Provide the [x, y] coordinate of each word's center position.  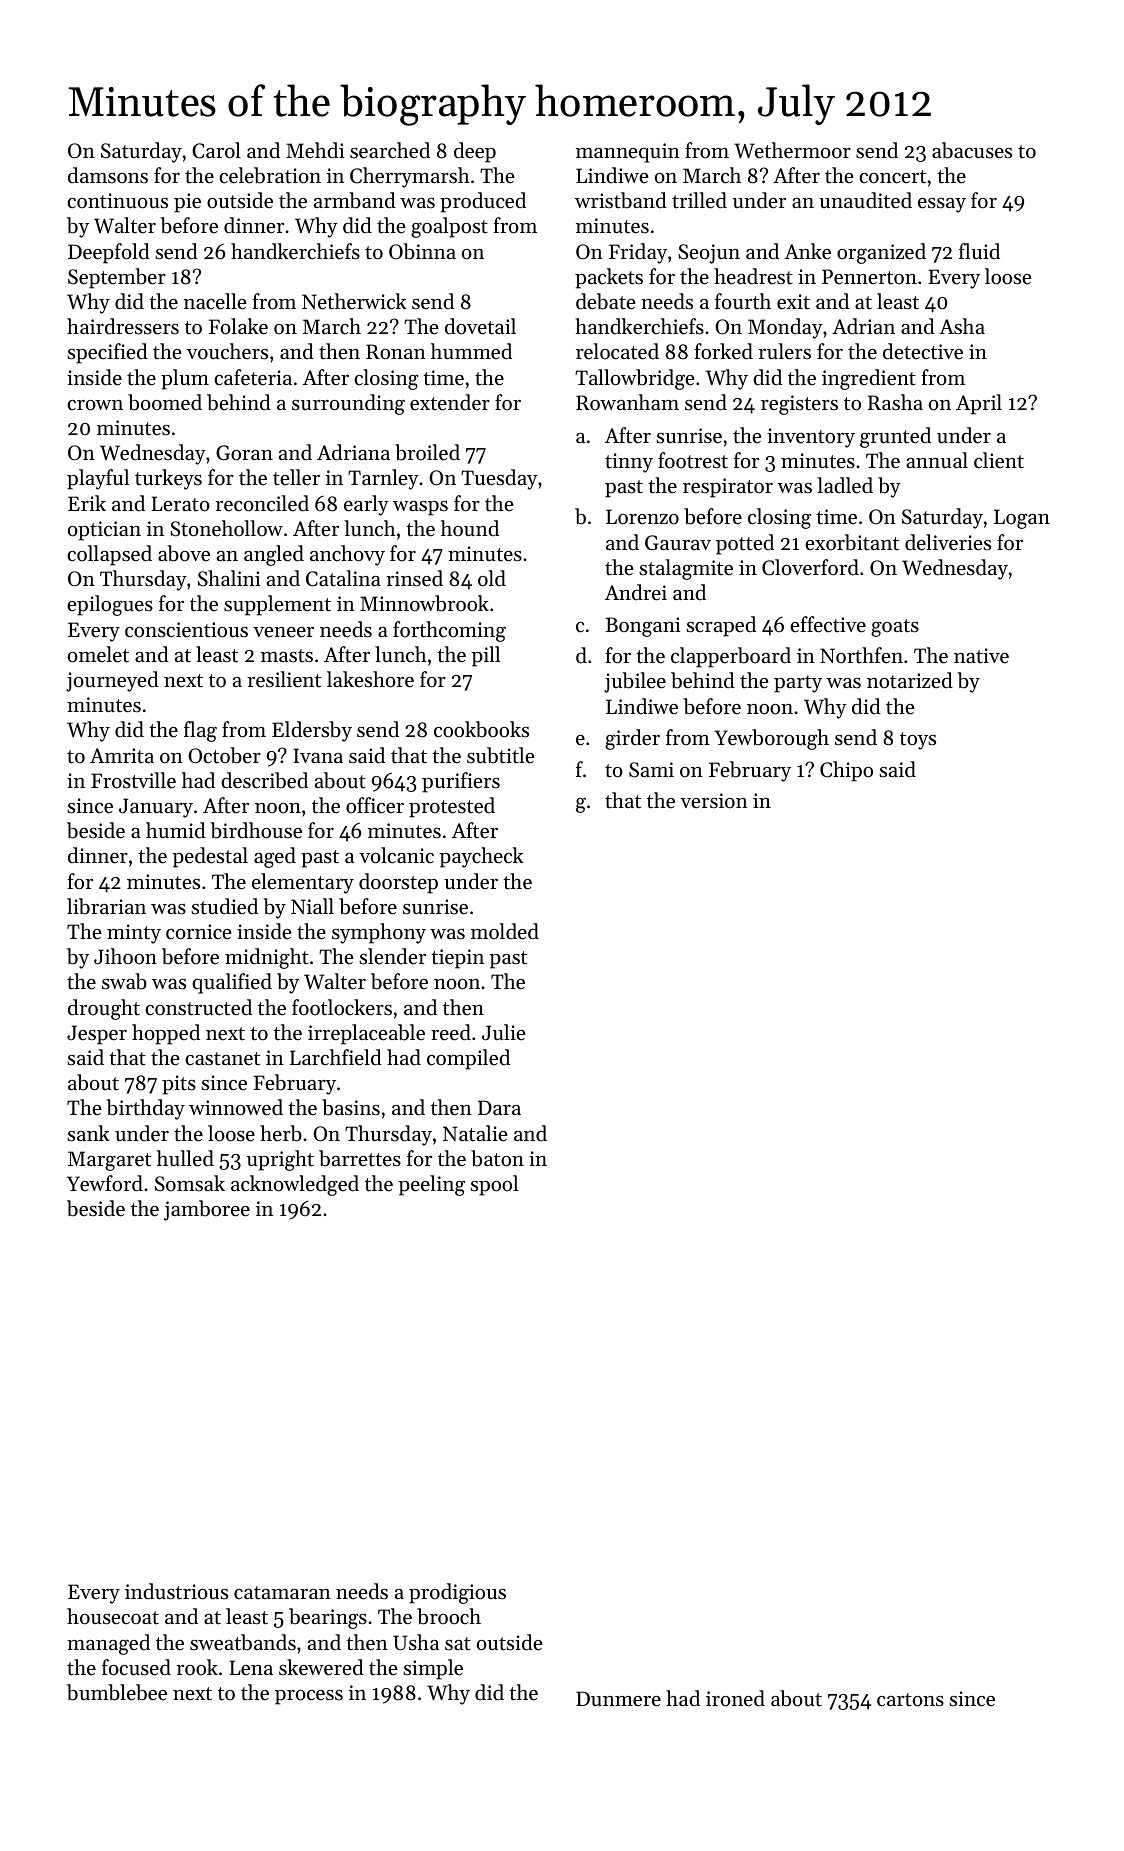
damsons [108, 175]
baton [497, 1158]
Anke [807, 251]
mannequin [628, 153]
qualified [232, 983]
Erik [87, 503]
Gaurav [678, 543]
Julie [504, 1032]
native [981, 656]
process [309, 1697]
